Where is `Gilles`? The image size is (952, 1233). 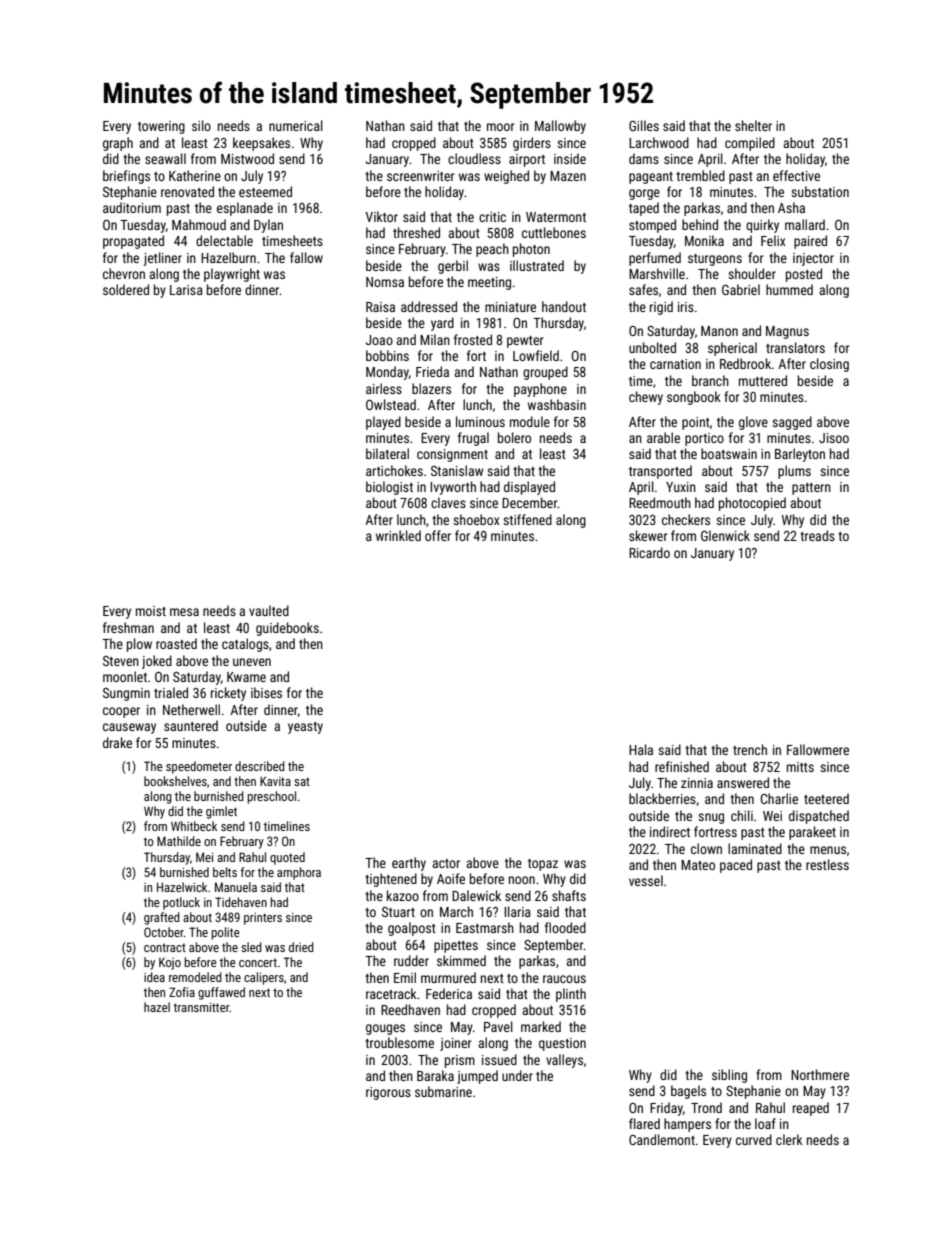
Gilles is located at coordinates (644, 125).
